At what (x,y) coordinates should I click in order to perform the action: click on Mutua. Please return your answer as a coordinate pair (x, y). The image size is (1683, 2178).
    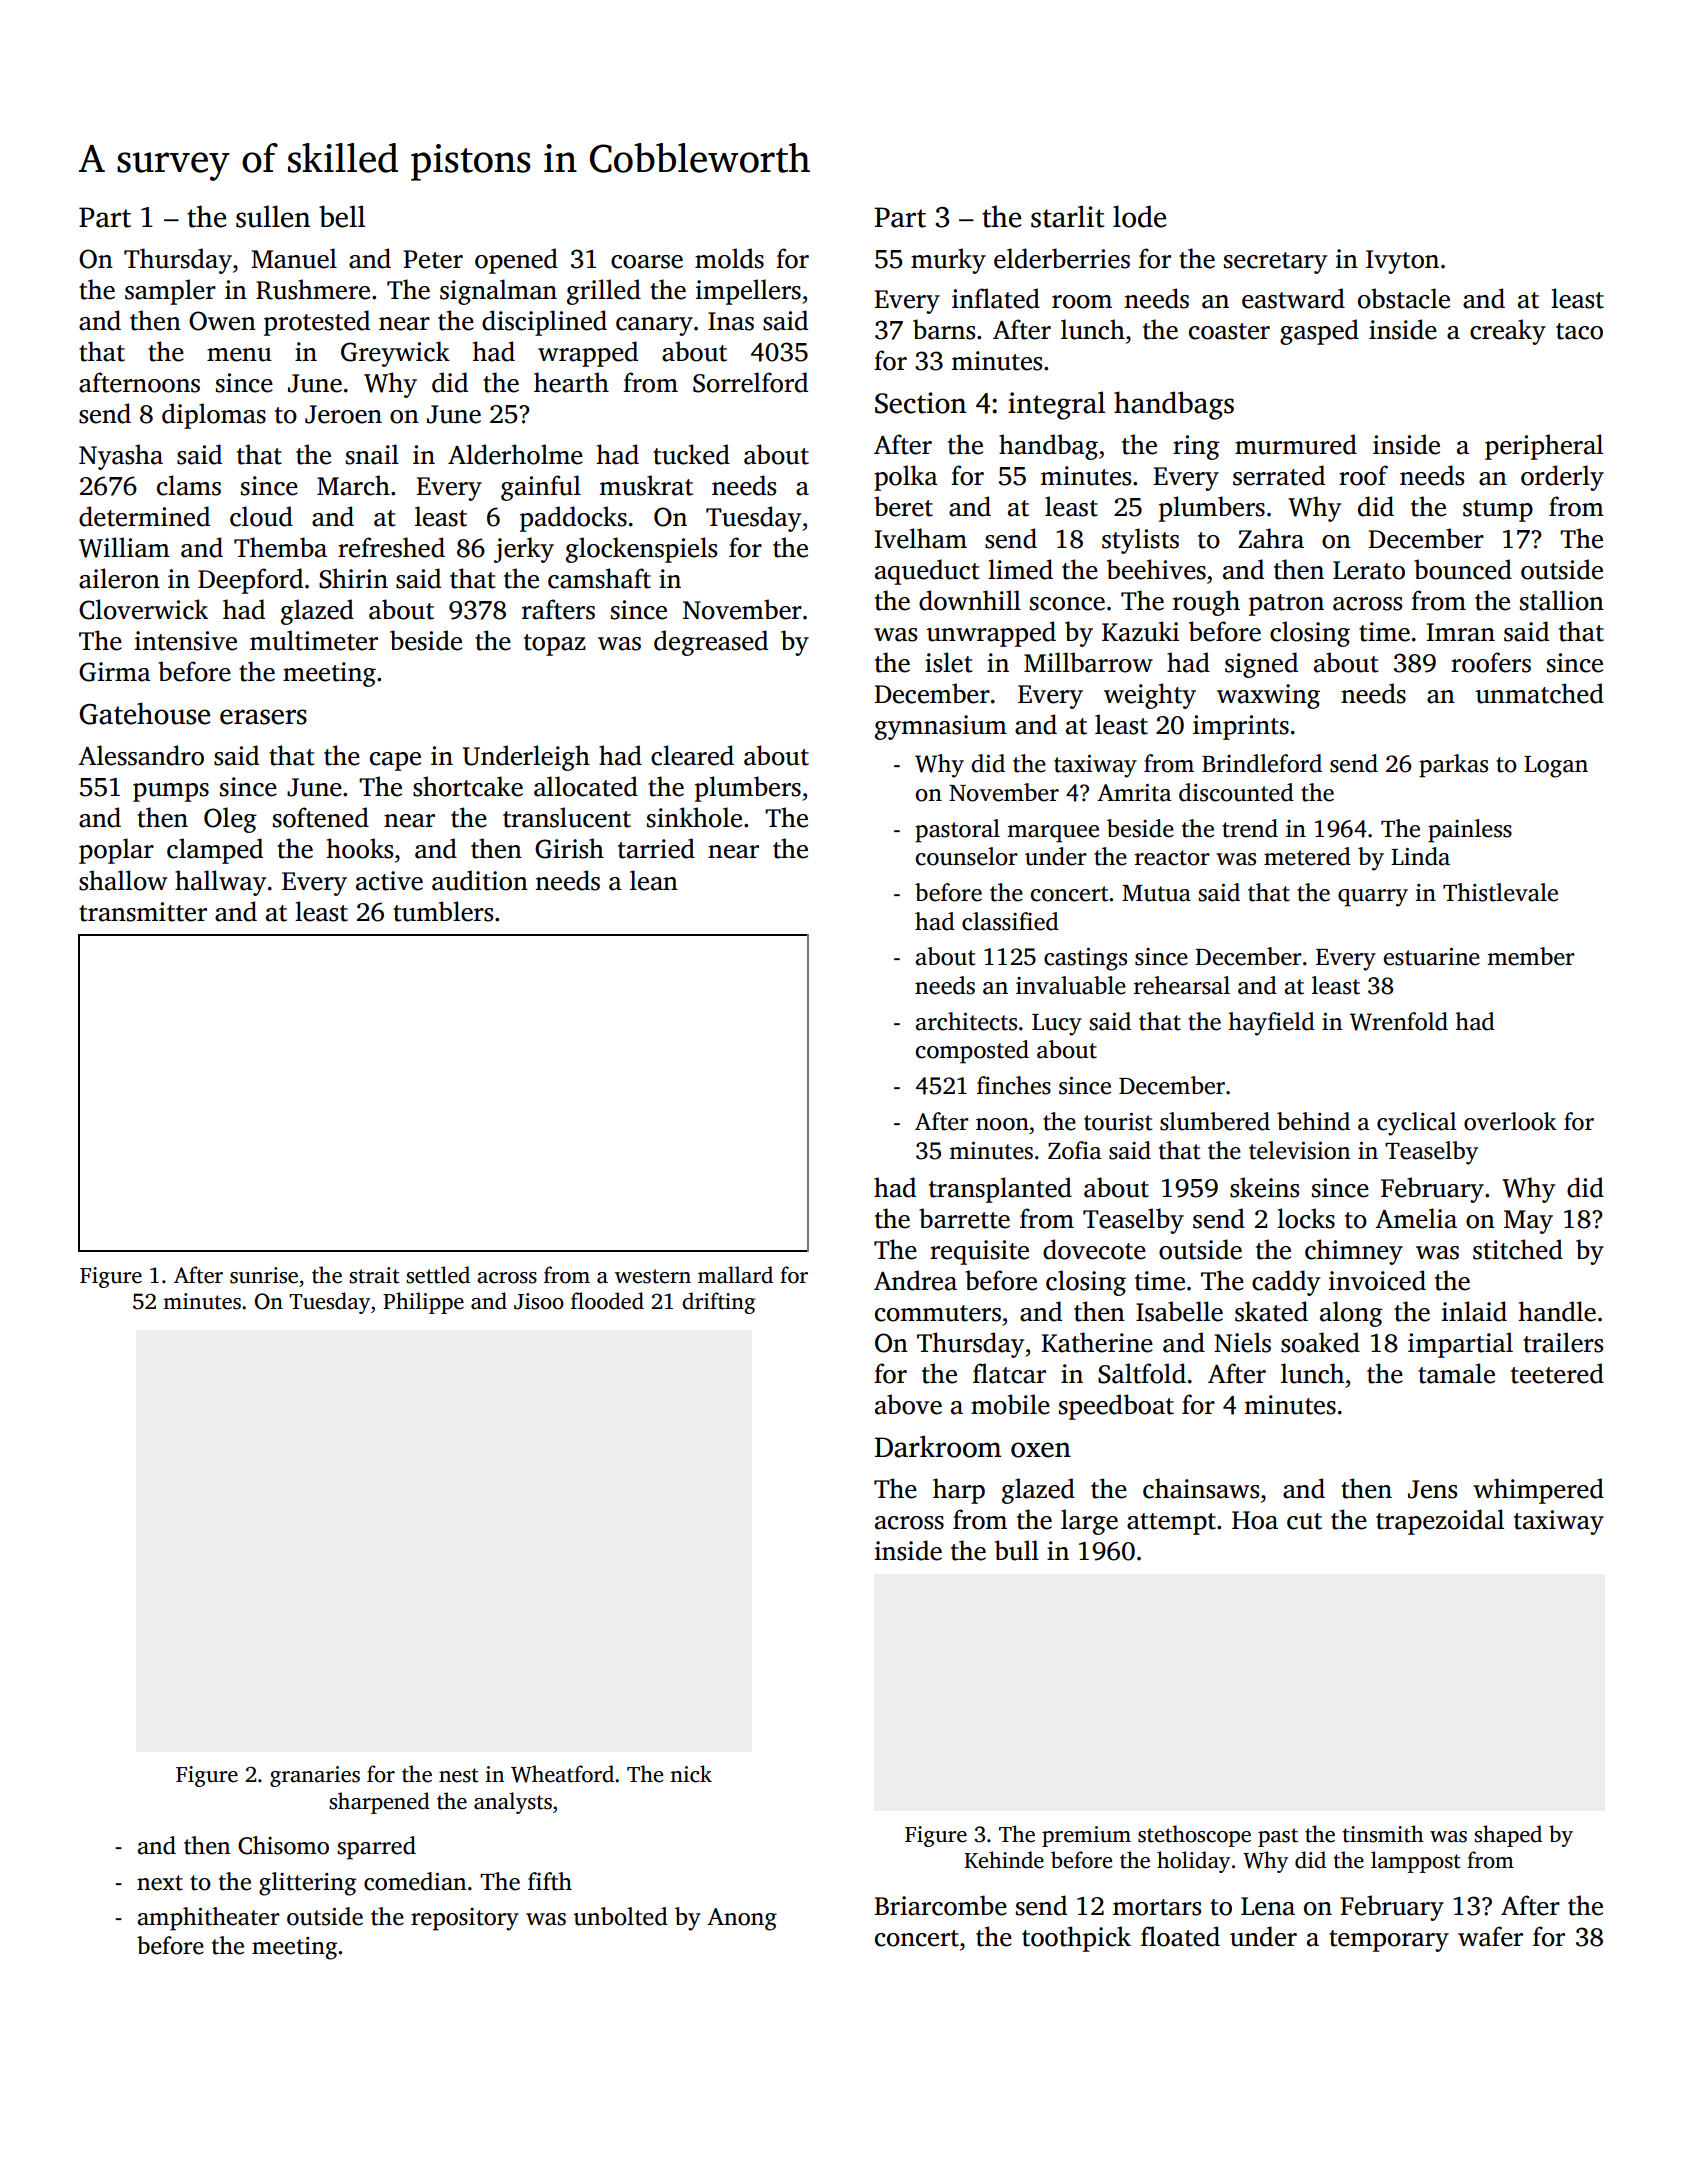
    Looking at the image, I should click on (1156, 893).
